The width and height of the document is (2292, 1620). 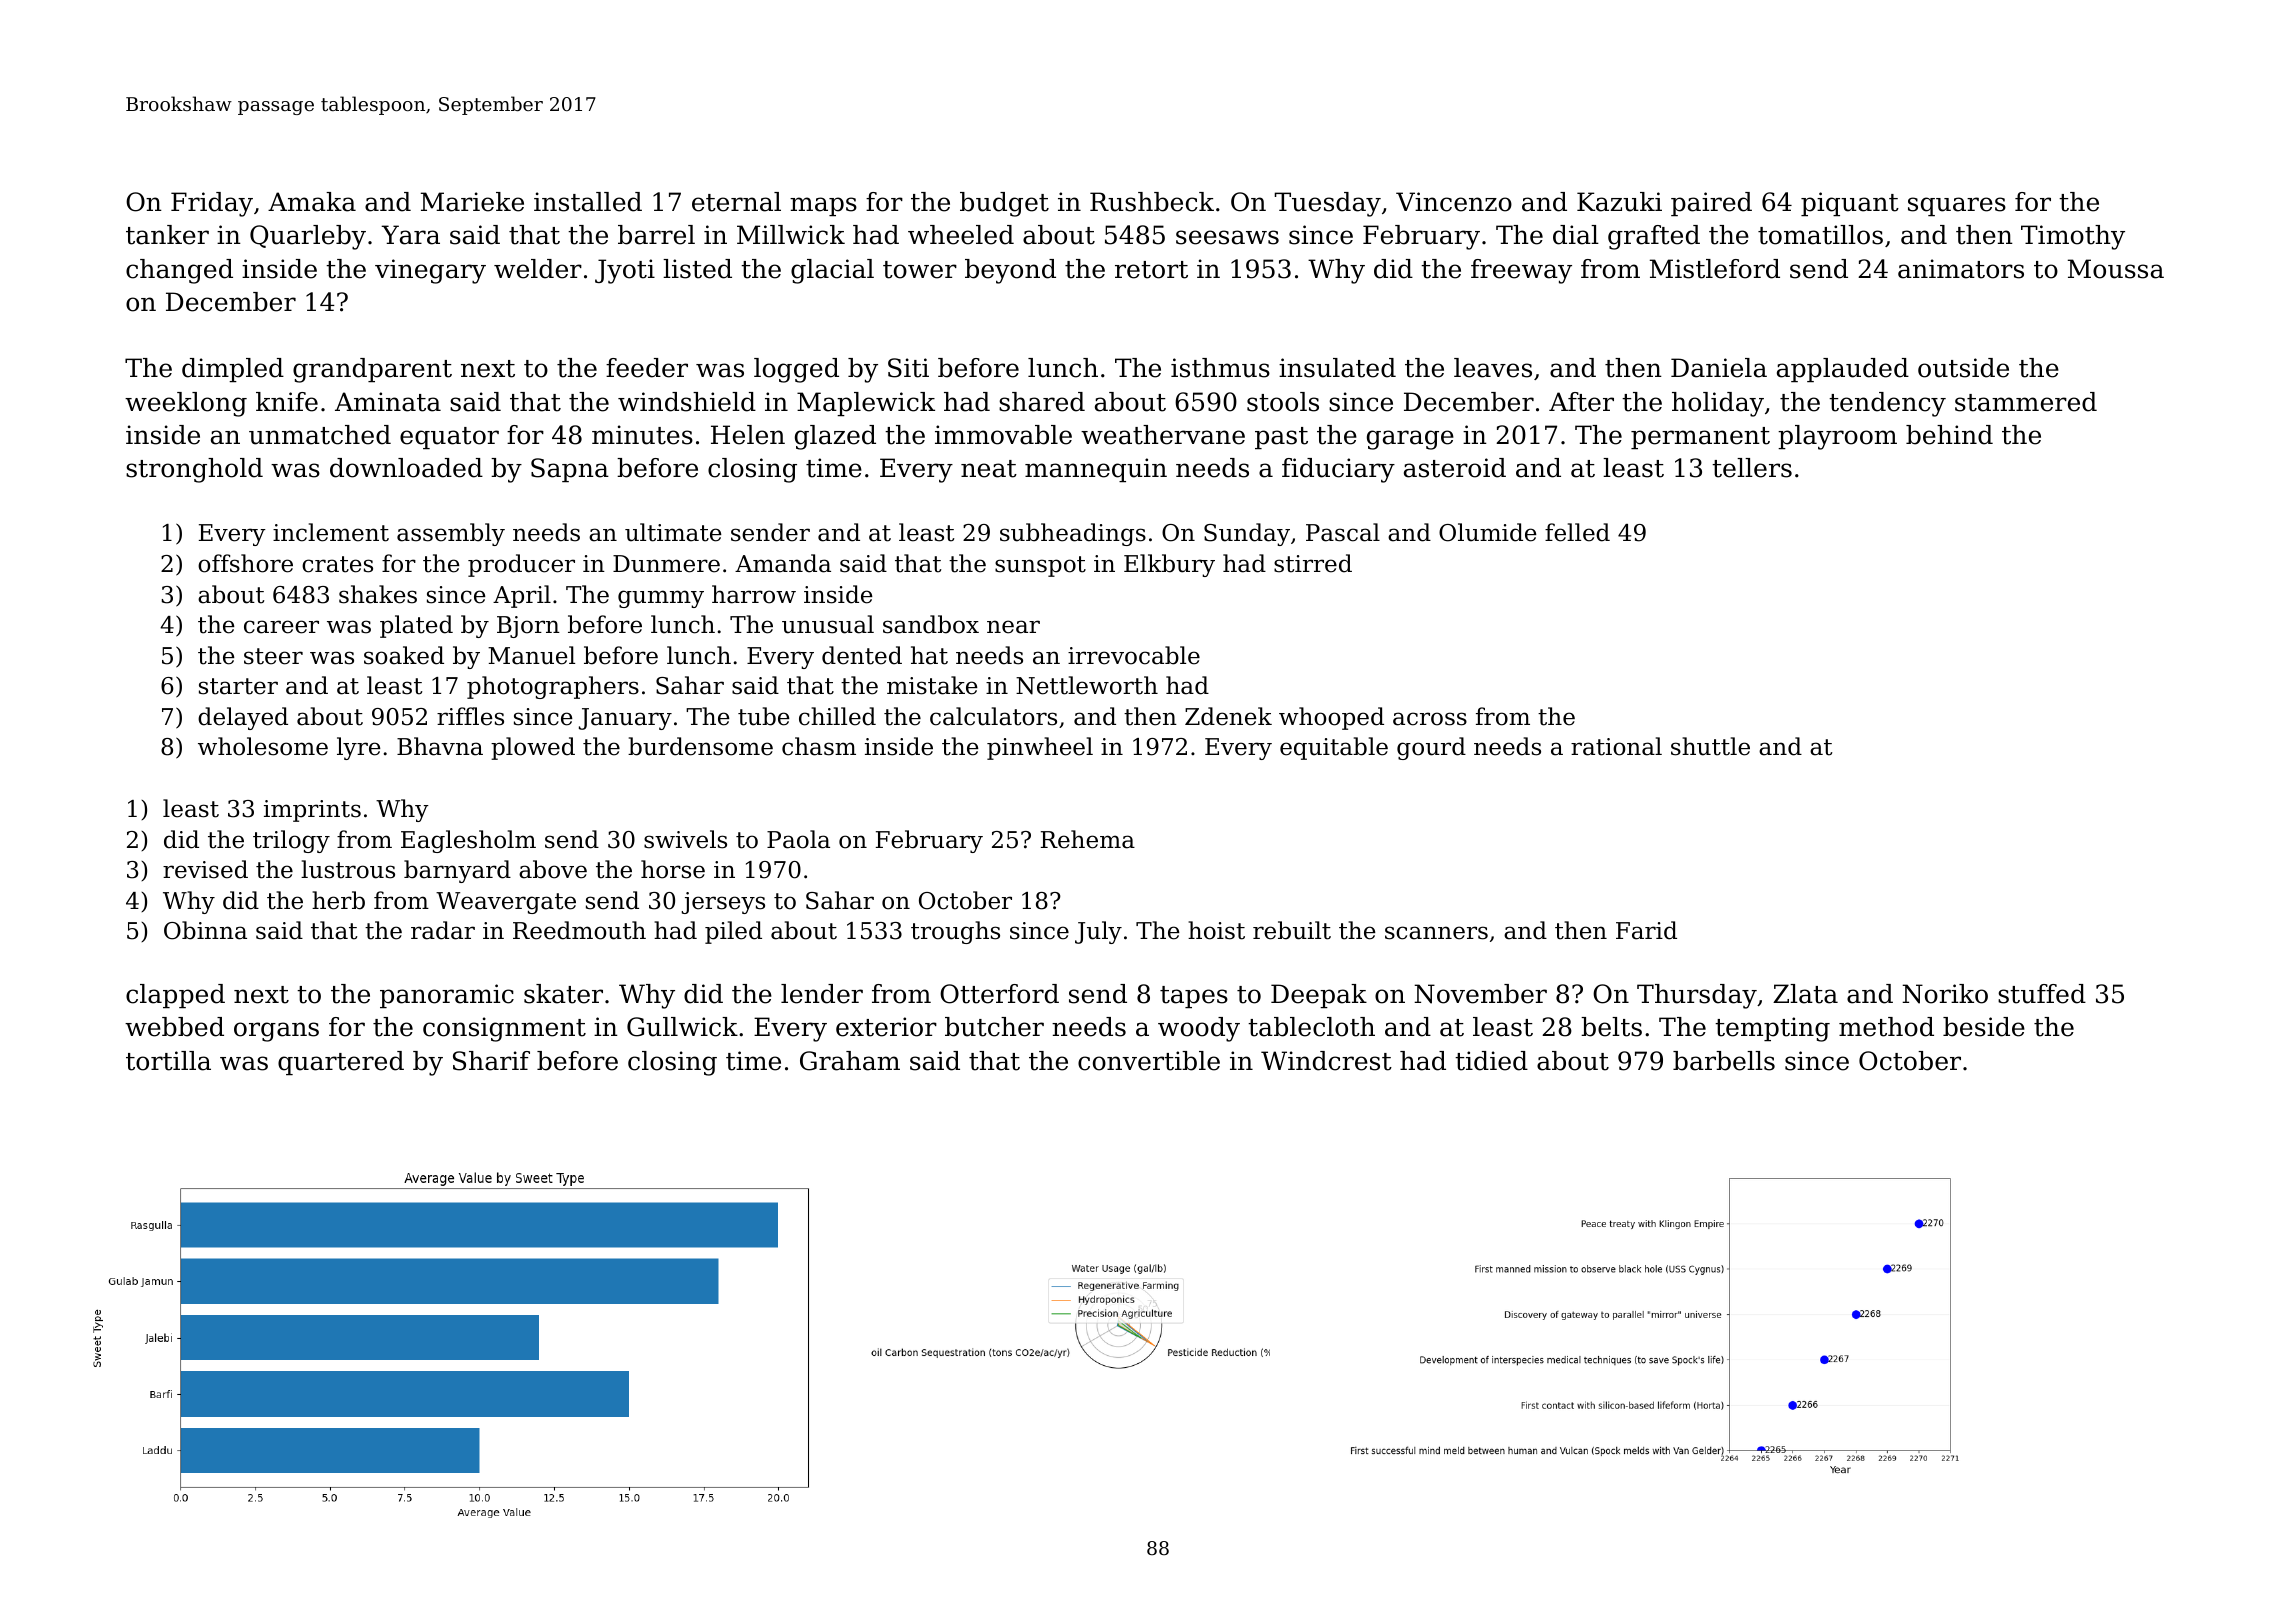 I want to click on piquant, so click(x=1850, y=204).
